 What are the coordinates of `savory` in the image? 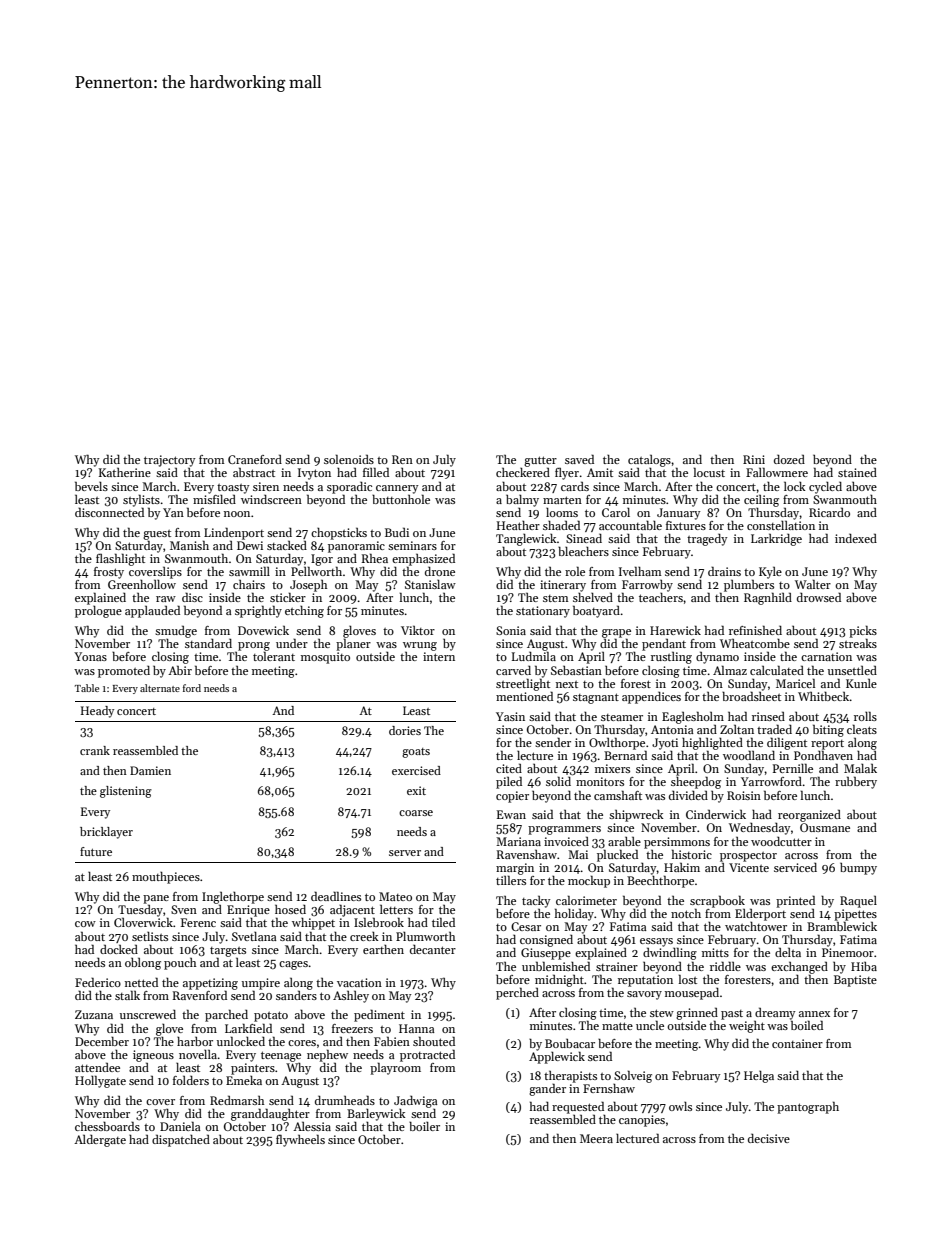 It's located at (644, 995).
